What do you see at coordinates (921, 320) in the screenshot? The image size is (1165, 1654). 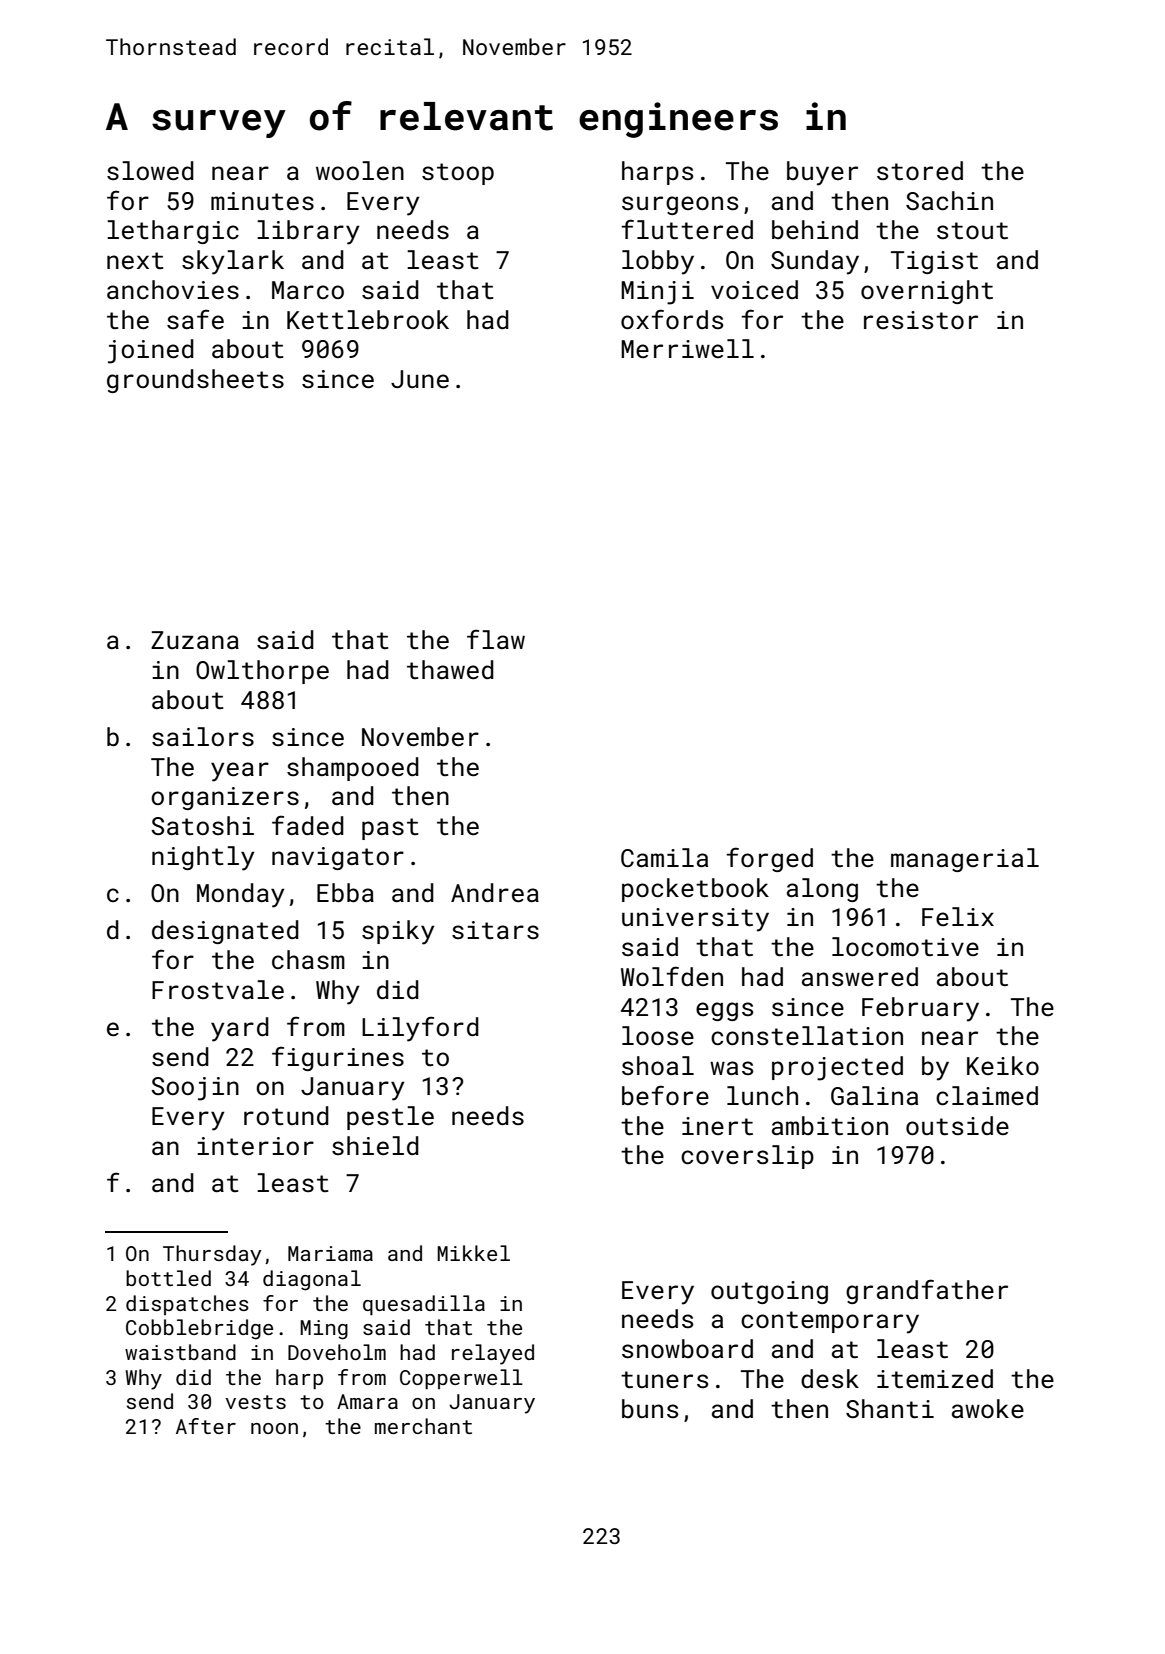 I see `resistor` at bounding box center [921, 320].
